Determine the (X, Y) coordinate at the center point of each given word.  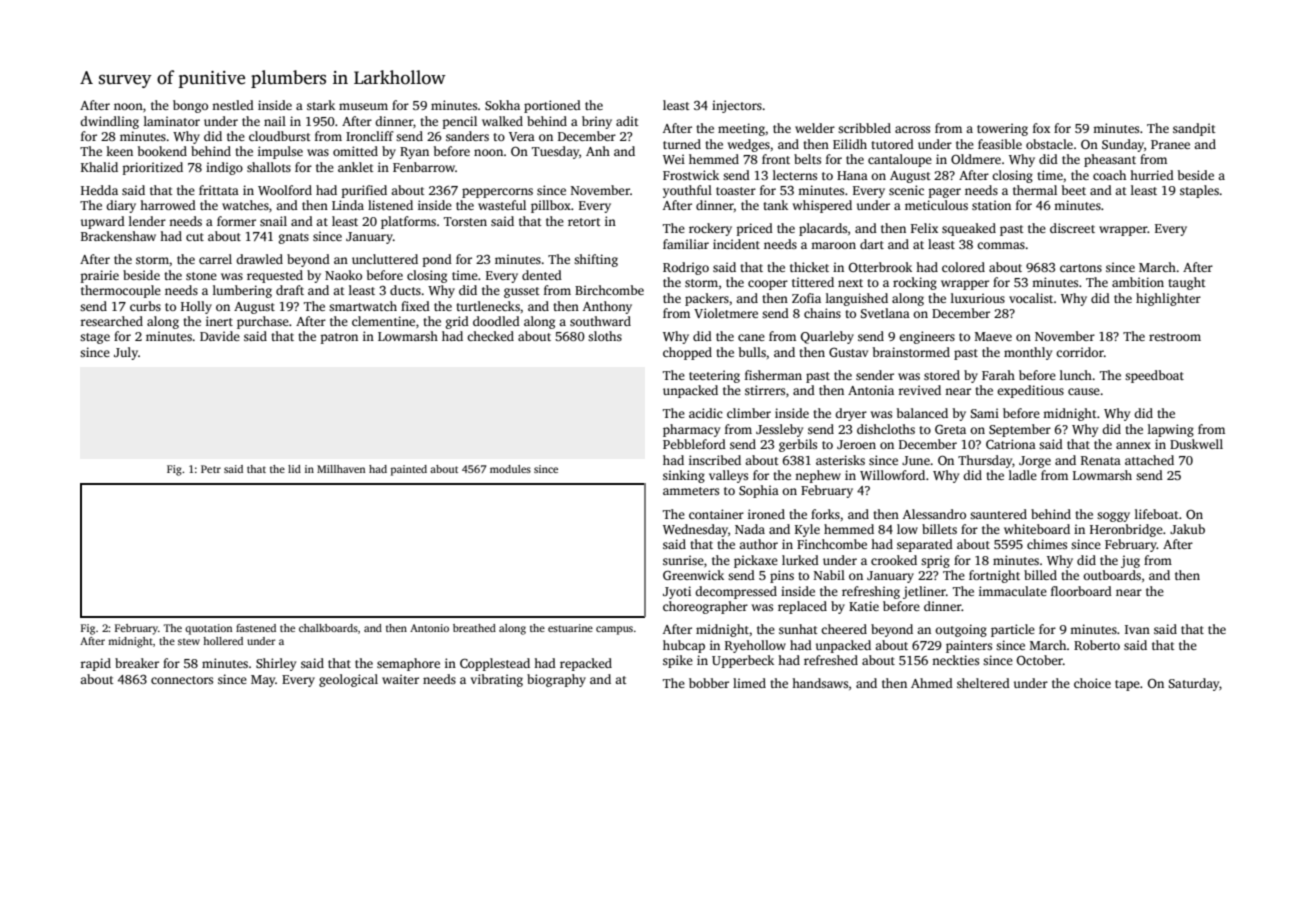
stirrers (765, 390)
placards (823, 229)
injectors (737, 106)
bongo (190, 106)
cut (195, 237)
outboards (1112, 575)
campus (614, 630)
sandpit (1194, 129)
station (991, 205)
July (126, 353)
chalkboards (328, 628)
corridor (1080, 352)
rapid (95, 664)
